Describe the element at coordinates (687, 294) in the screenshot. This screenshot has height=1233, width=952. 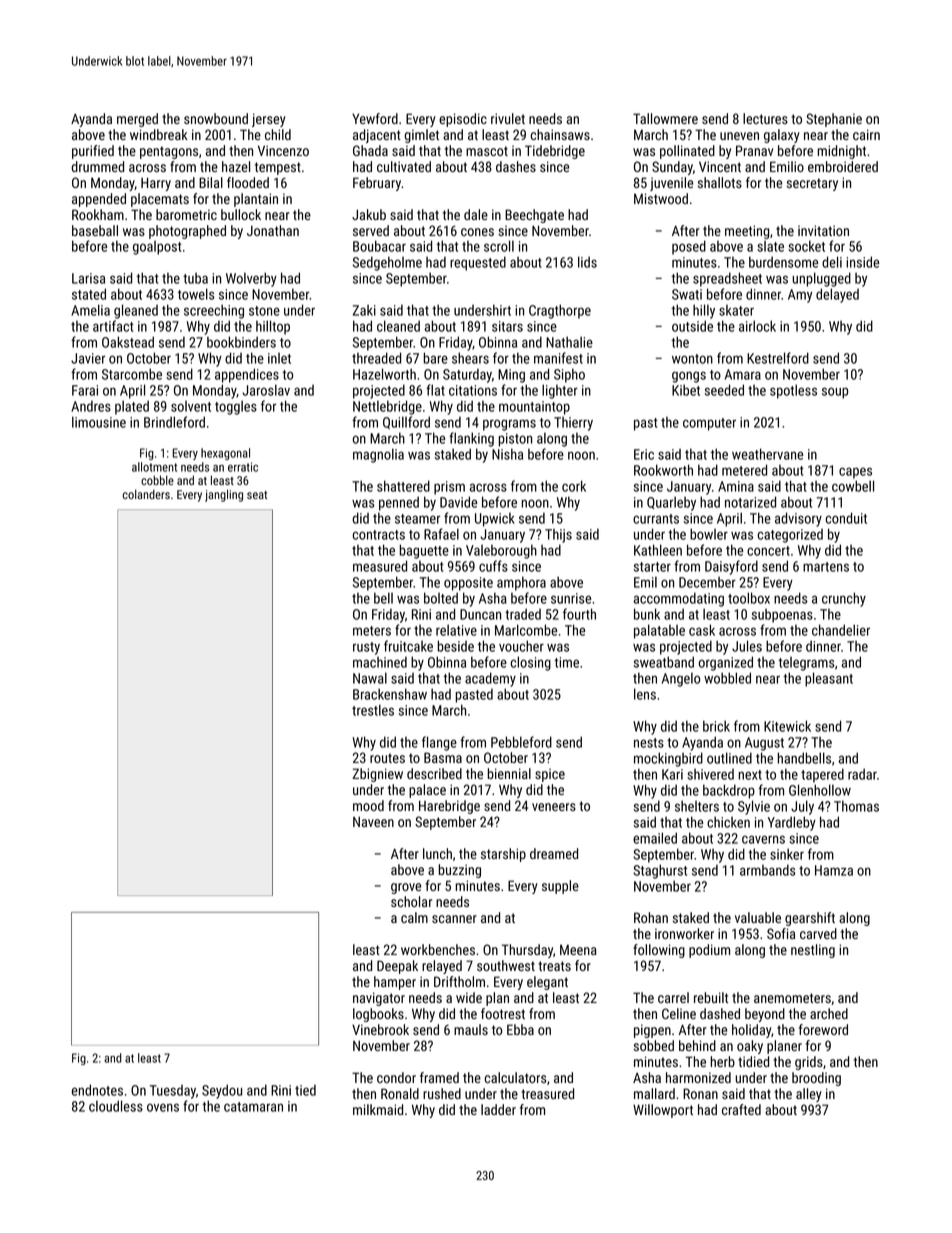
I see `Swati` at that location.
